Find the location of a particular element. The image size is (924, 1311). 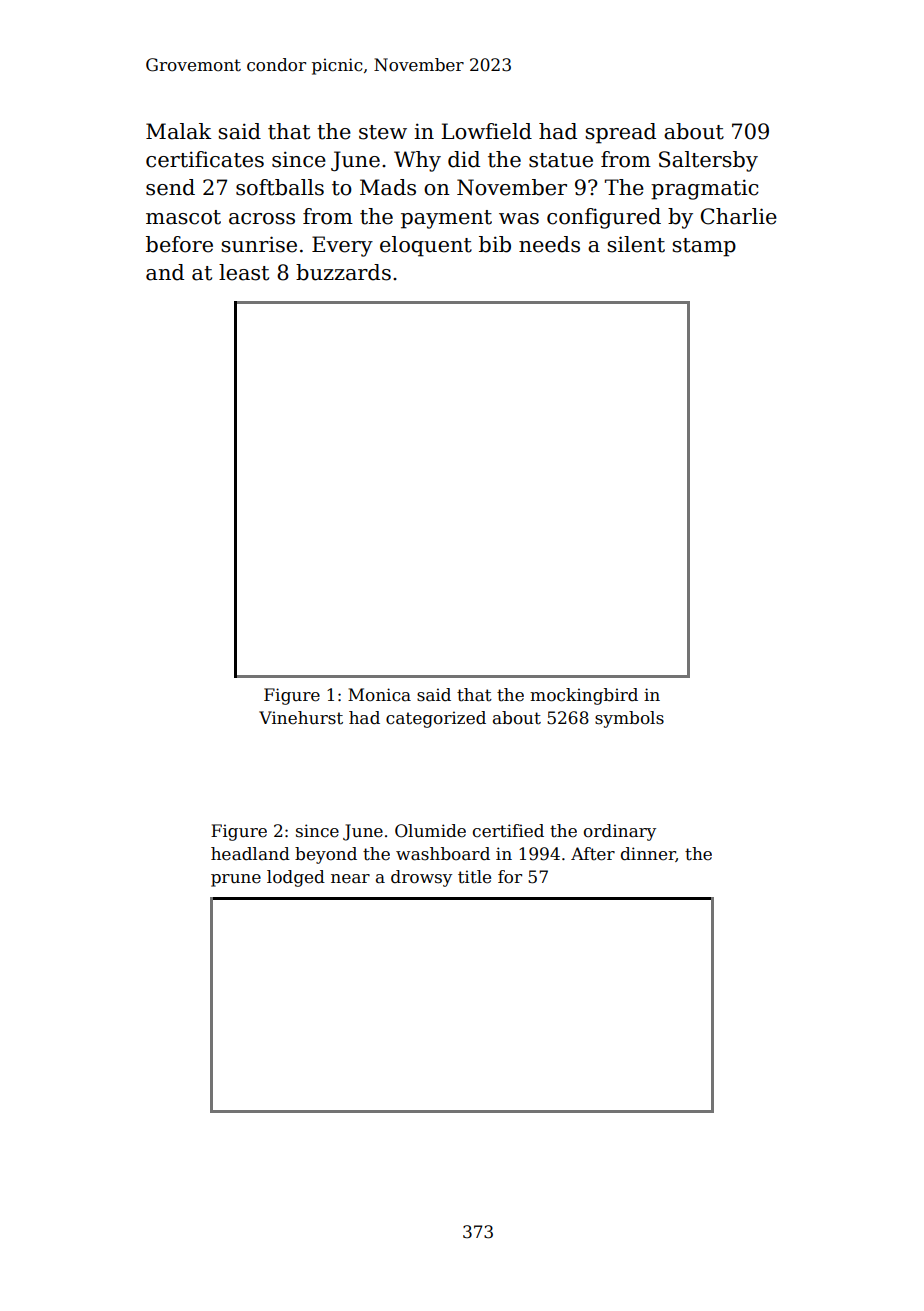

stew is located at coordinates (383, 132).
